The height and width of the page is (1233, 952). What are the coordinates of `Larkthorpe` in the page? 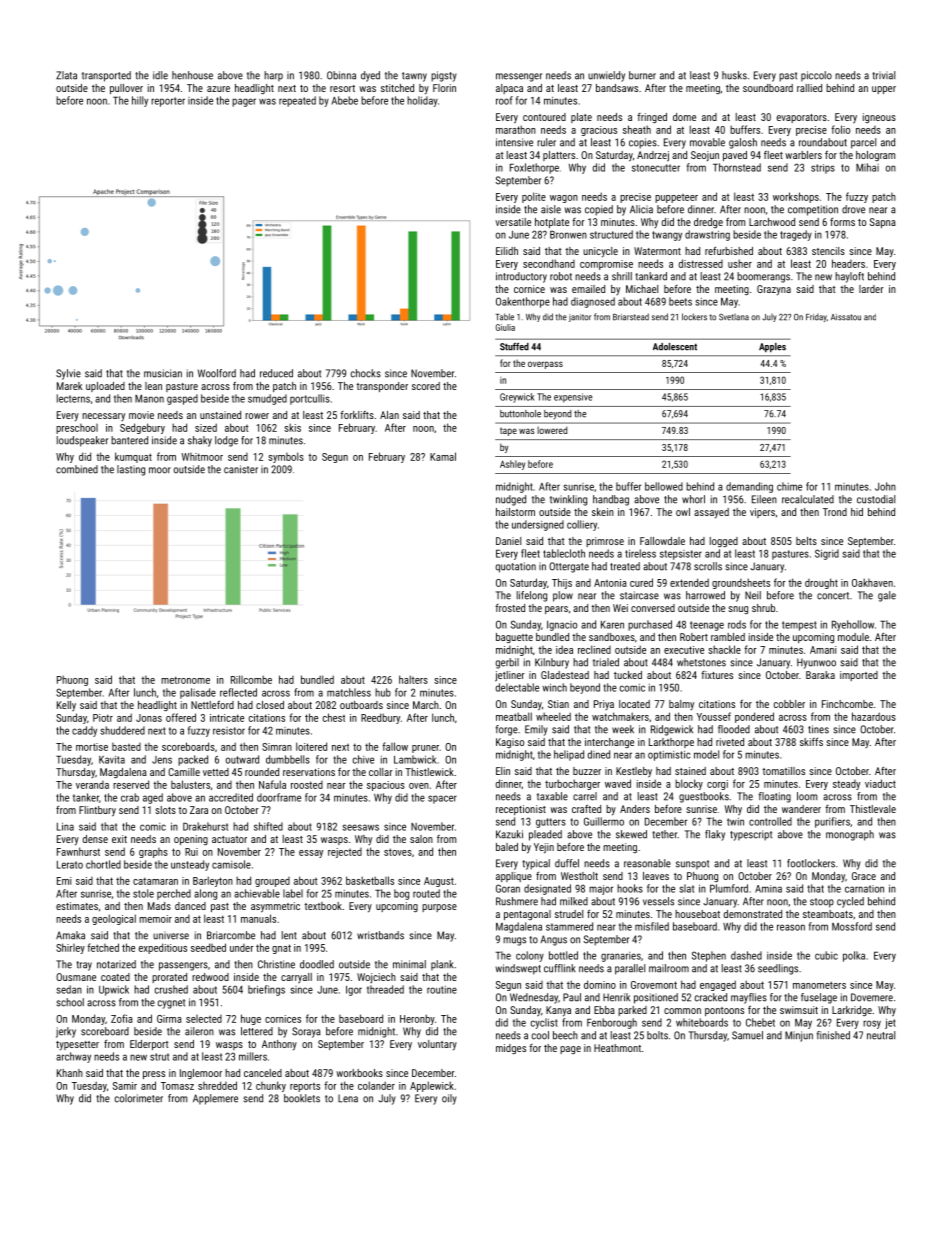 It's located at (671, 743).
